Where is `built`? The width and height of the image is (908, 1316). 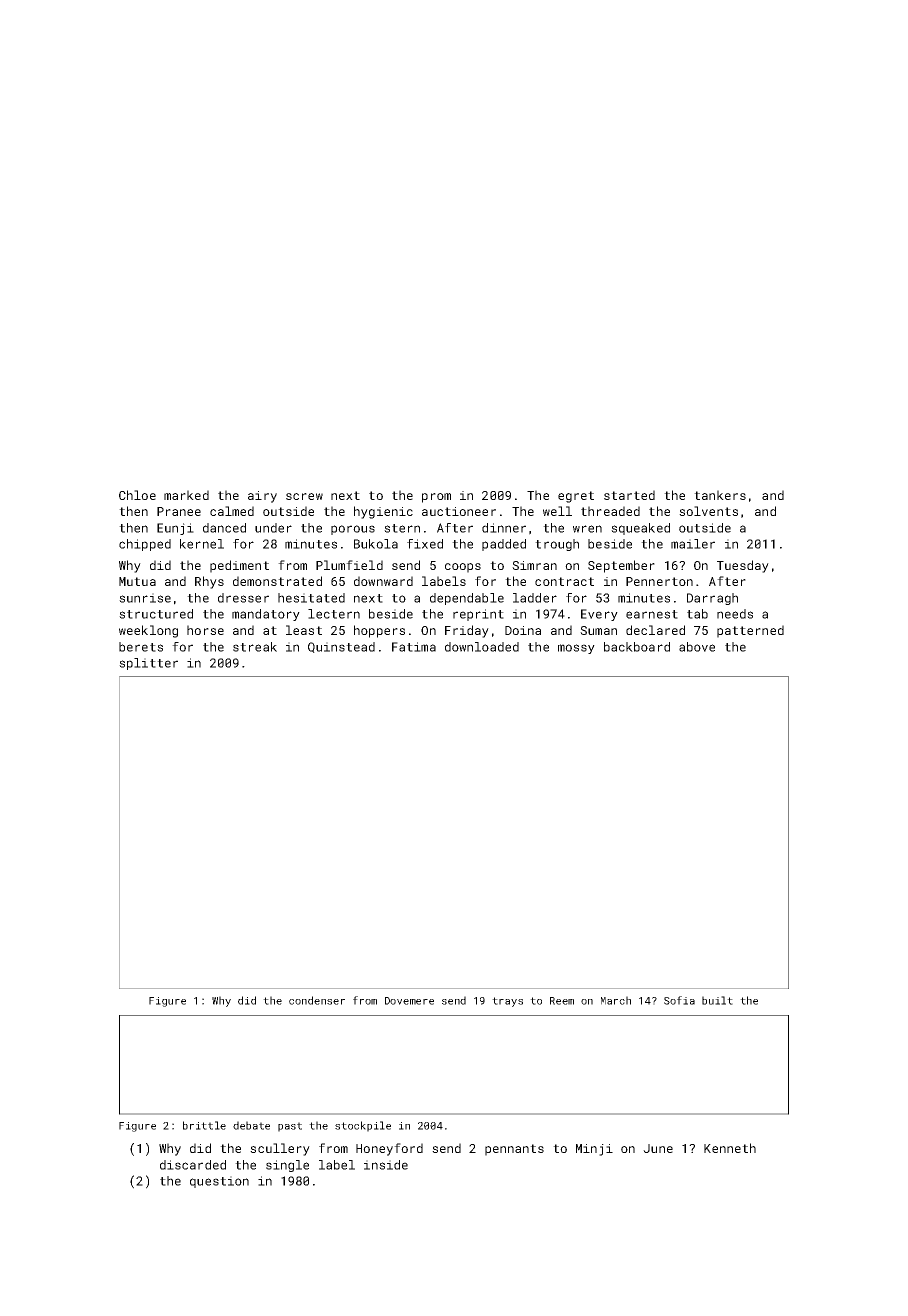 built is located at coordinates (717, 1000).
